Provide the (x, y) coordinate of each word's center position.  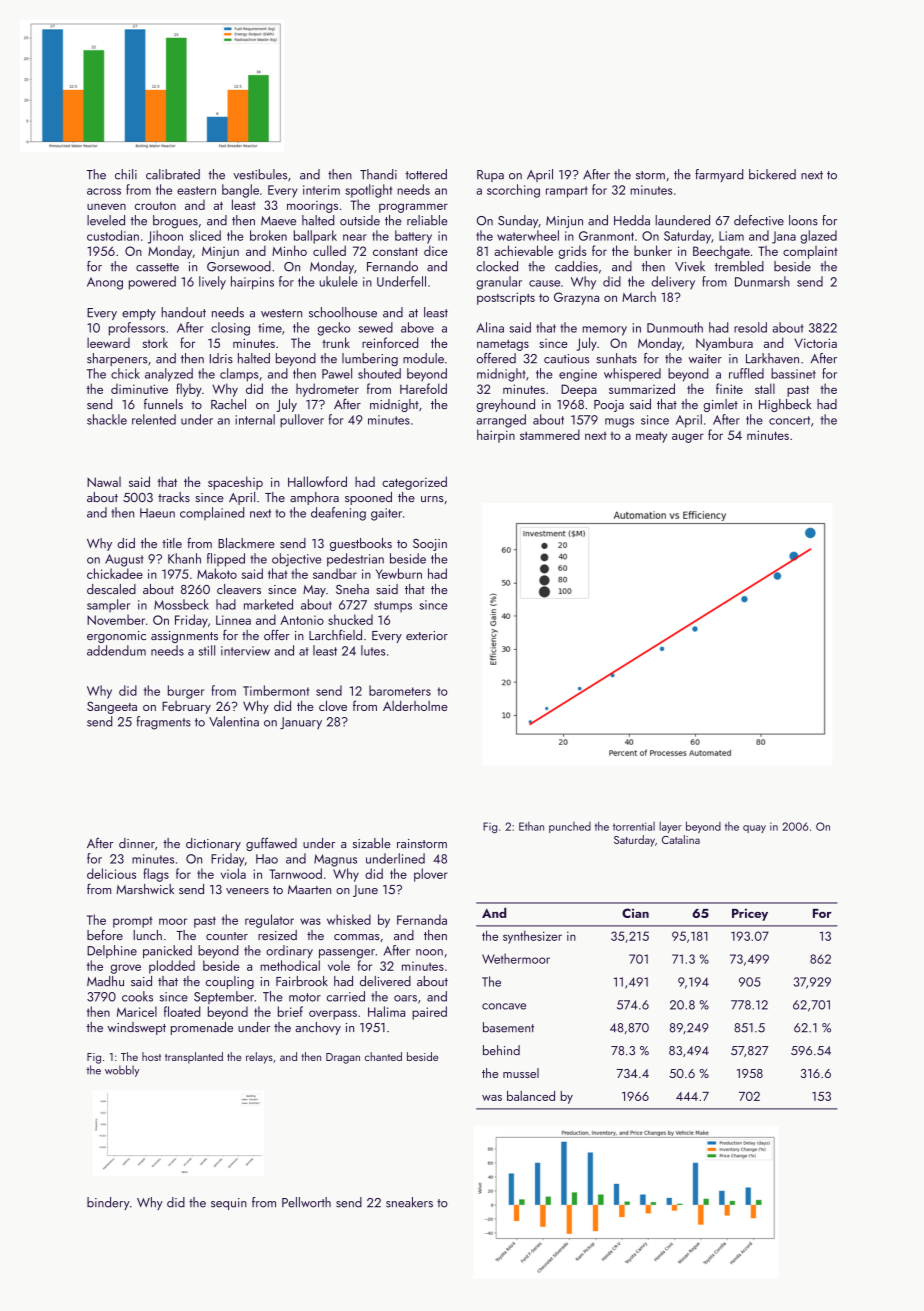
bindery (108, 1203)
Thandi (378, 174)
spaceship (235, 483)
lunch (147, 935)
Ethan (531, 826)
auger (688, 438)
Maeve (278, 221)
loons (803, 220)
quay (754, 829)
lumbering (370, 360)
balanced (531, 1096)
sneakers (409, 1202)
